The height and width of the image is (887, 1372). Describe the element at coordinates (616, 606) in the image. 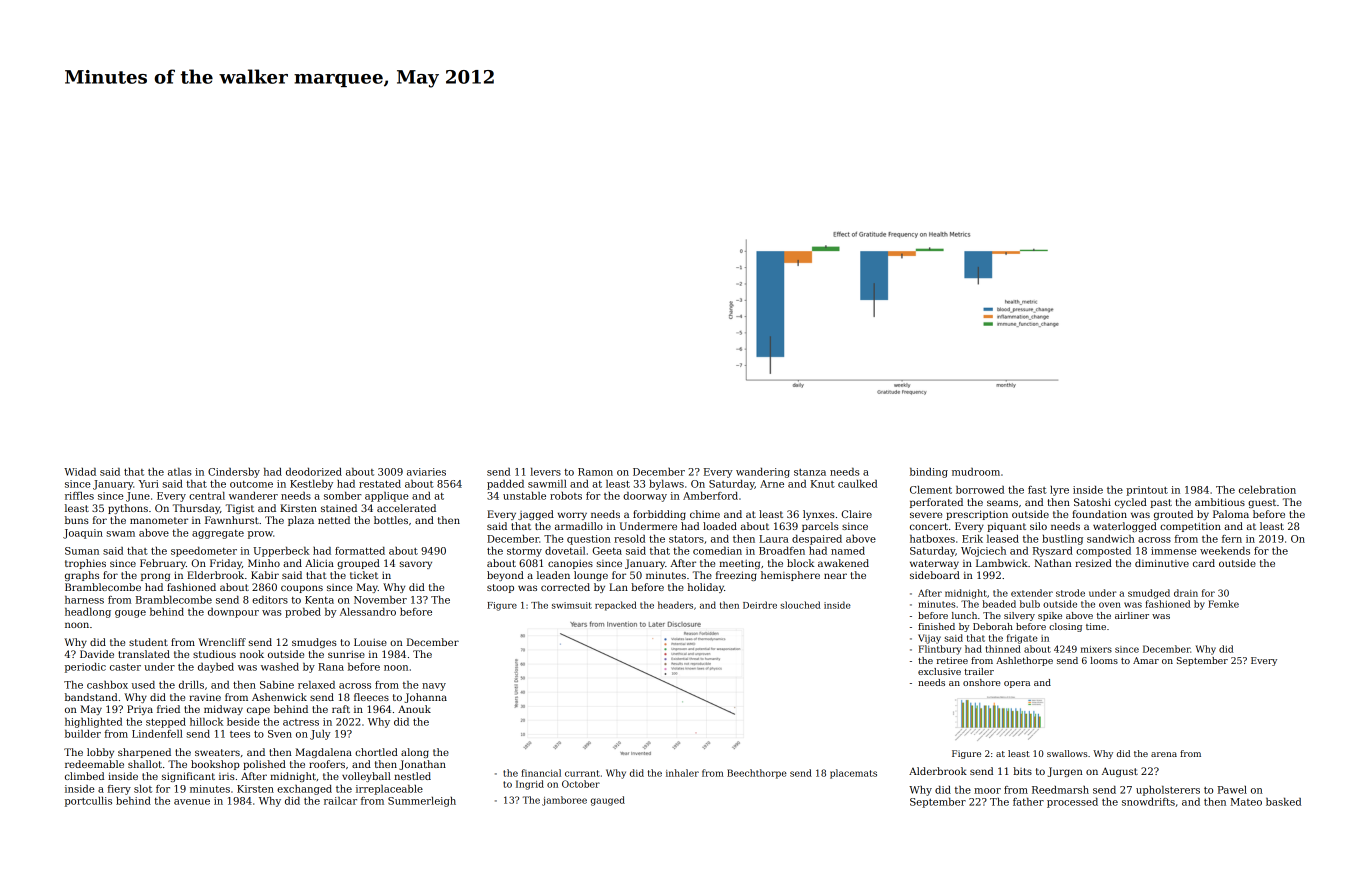

I see `repacked` at that location.
